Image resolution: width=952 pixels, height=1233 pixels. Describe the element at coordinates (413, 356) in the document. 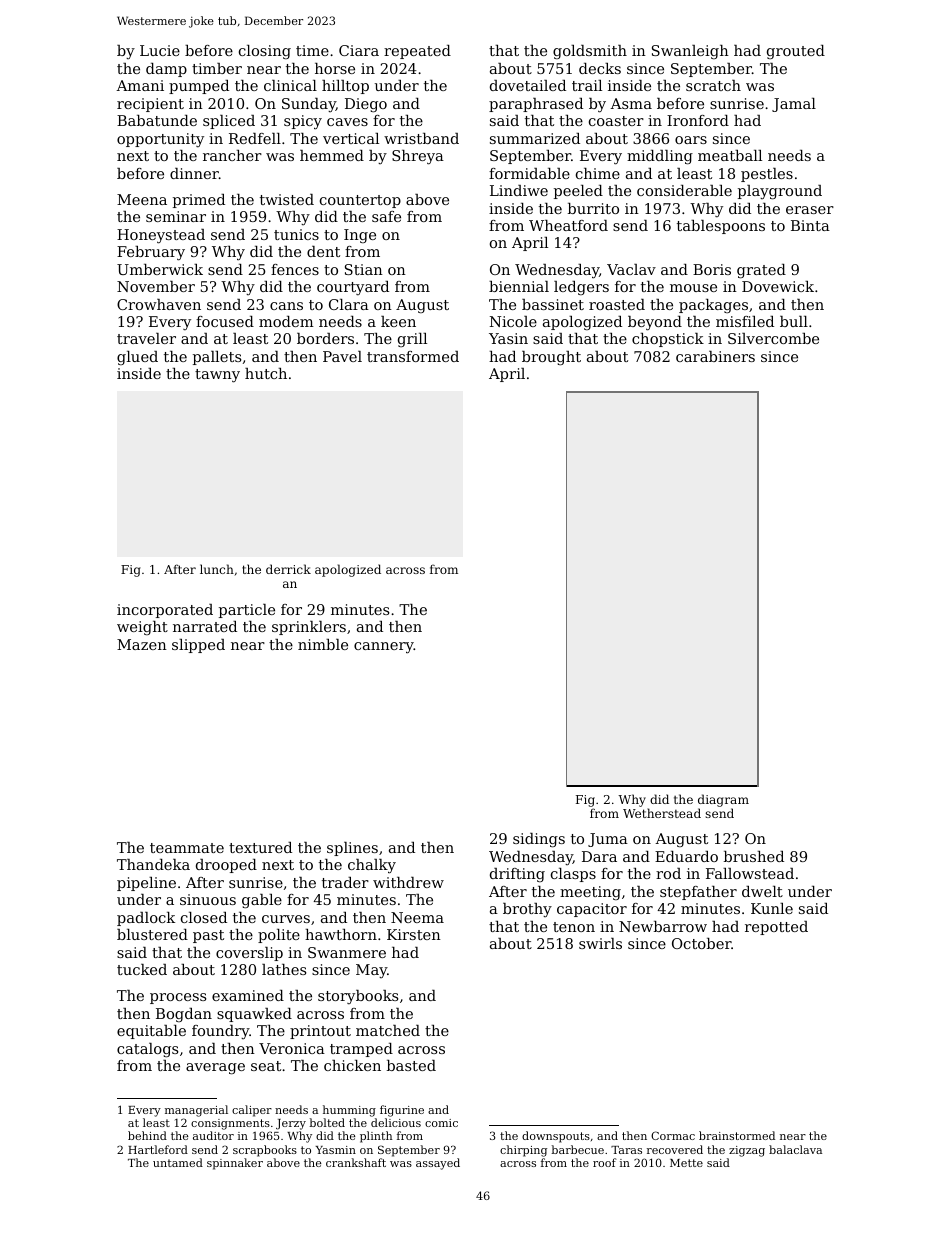

I see `transformed` at that location.
